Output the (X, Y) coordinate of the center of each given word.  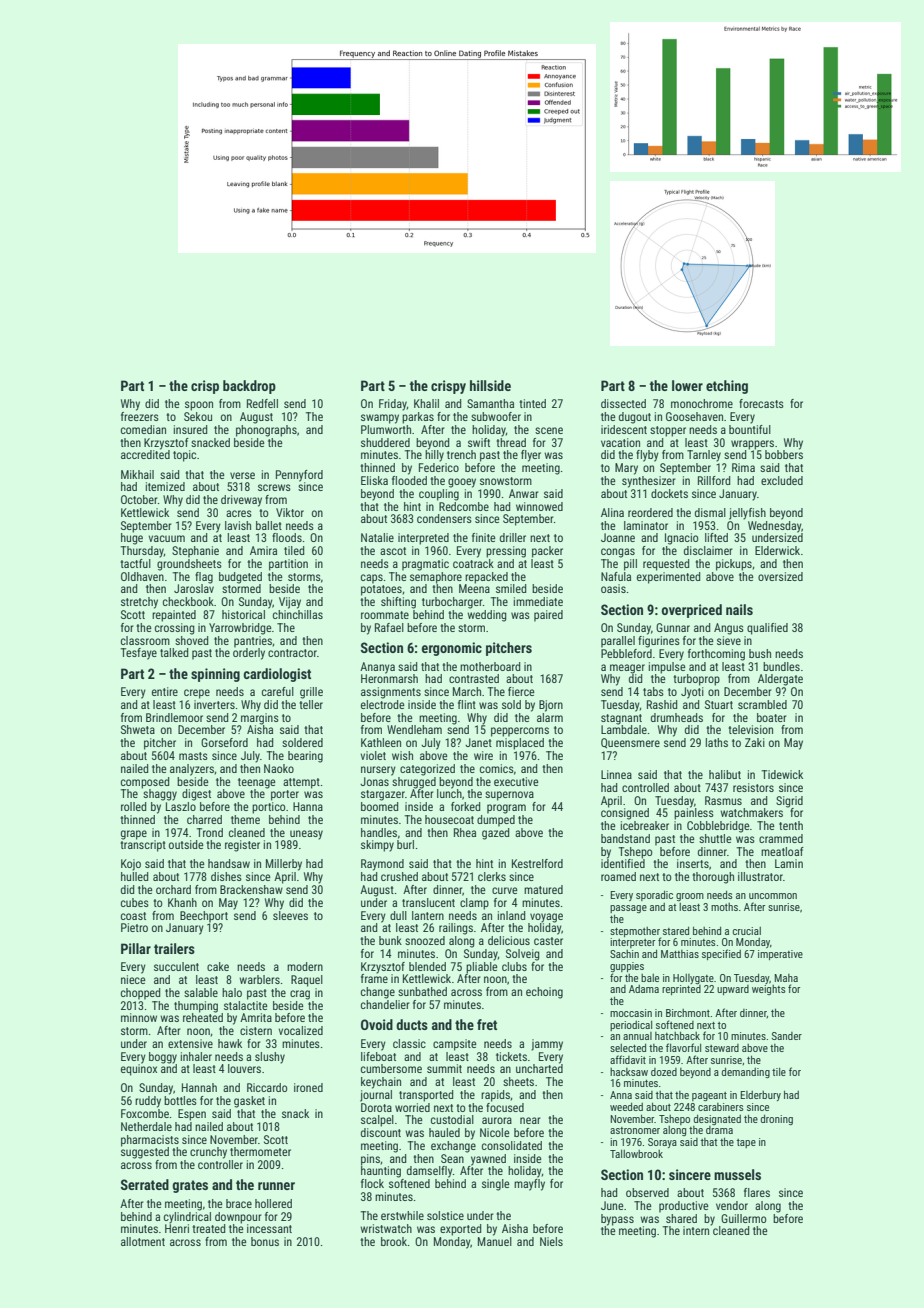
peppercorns (520, 732)
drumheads (677, 717)
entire (165, 691)
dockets (669, 493)
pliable (482, 968)
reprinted (681, 990)
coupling (439, 495)
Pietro (134, 927)
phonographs (266, 431)
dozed (664, 1072)
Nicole (495, 1132)
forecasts (761, 403)
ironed (308, 1087)
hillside (490, 385)
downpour (238, 1218)
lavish (238, 525)
